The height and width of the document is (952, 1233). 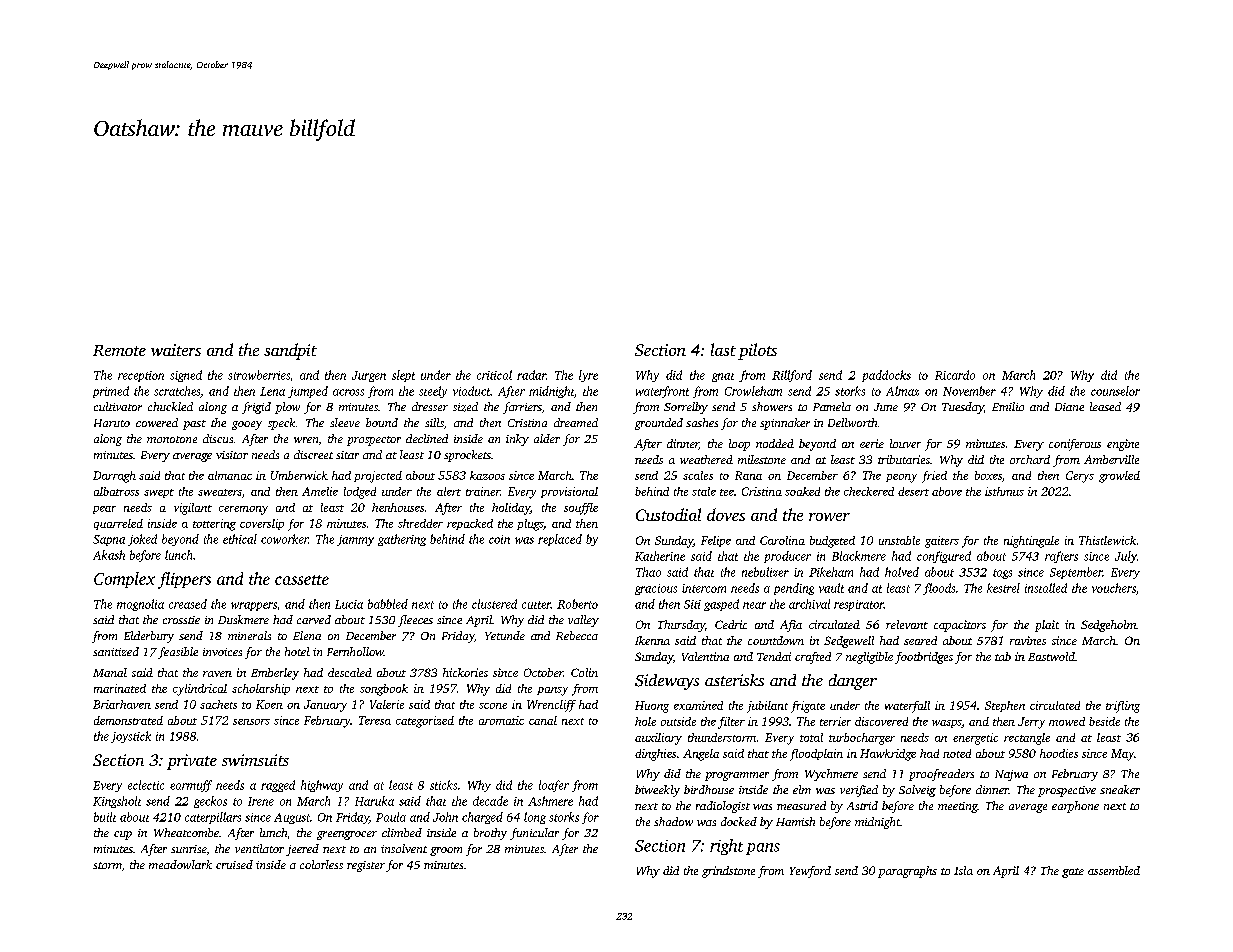 I want to click on gracious, so click(x=656, y=589).
